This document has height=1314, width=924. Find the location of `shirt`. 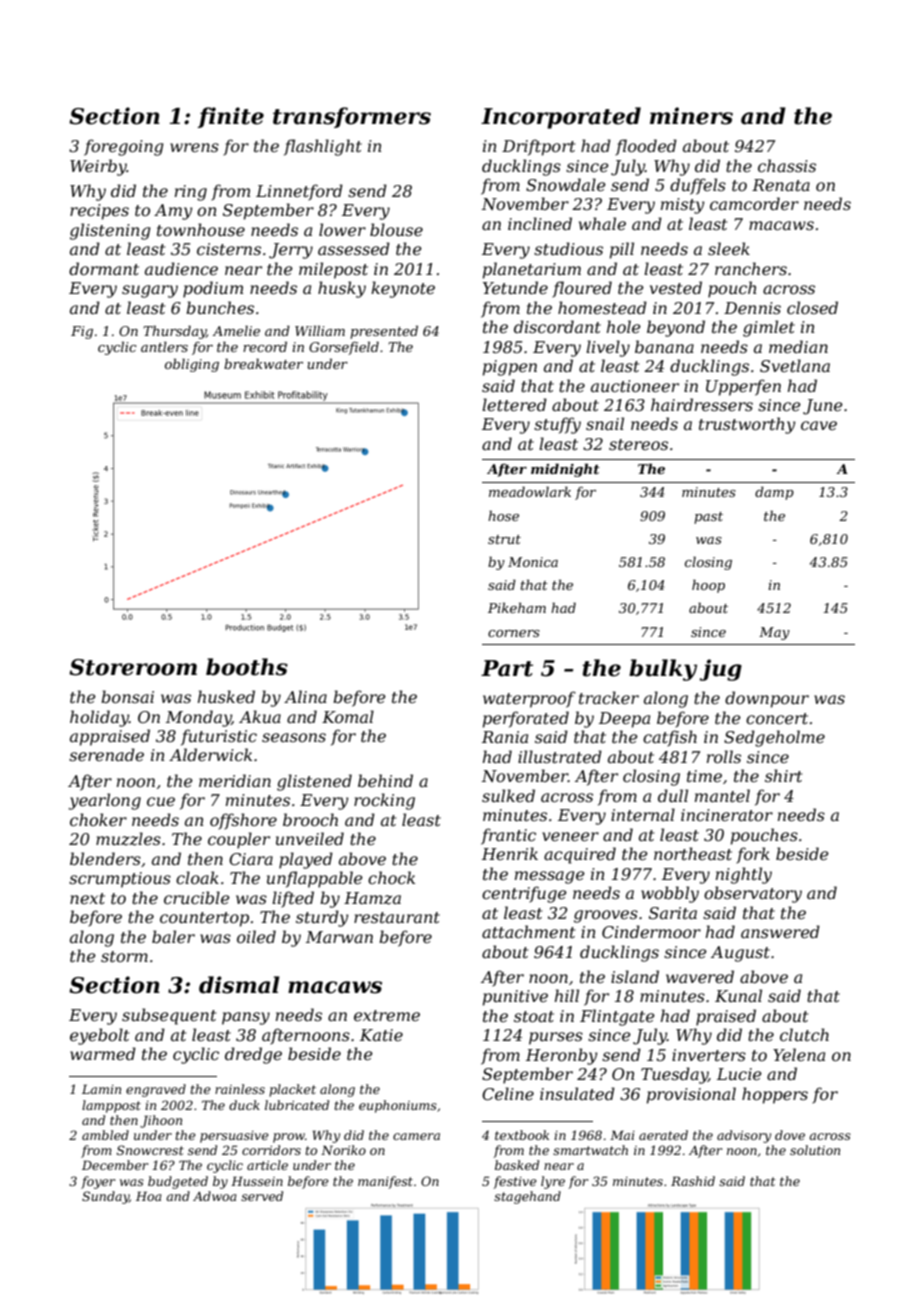

shirt is located at coordinates (783, 775).
